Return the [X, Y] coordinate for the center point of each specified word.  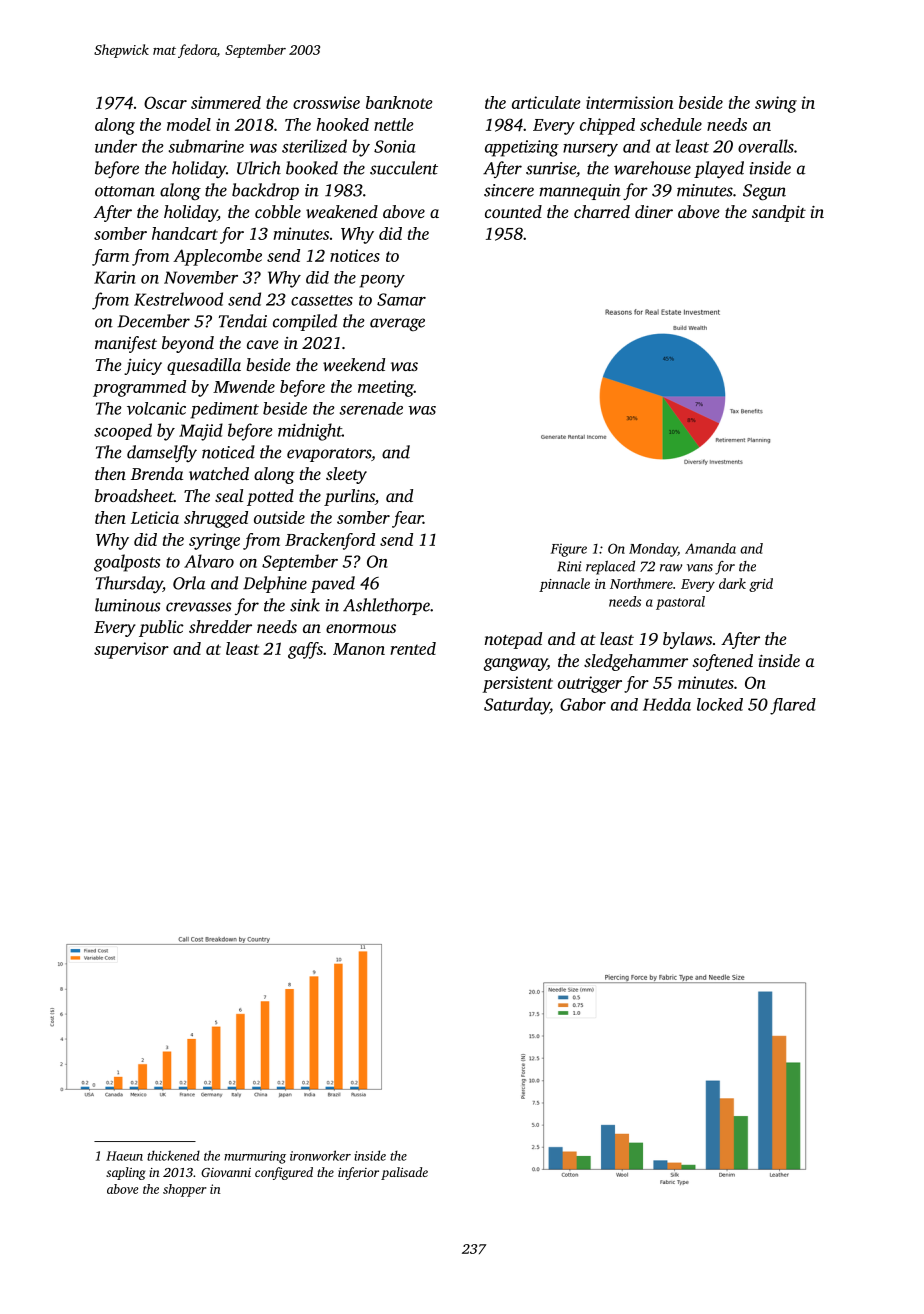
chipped [607, 126]
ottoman [125, 191]
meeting [386, 388]
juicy [143, 367]
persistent [517, 684]
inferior [358, 1173]
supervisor [131, 650]
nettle [393, 124]
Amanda [710, 548]
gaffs [305, 650]
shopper [185, 1190]
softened [722, 662]
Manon [359, 649]
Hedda [667, 704]
